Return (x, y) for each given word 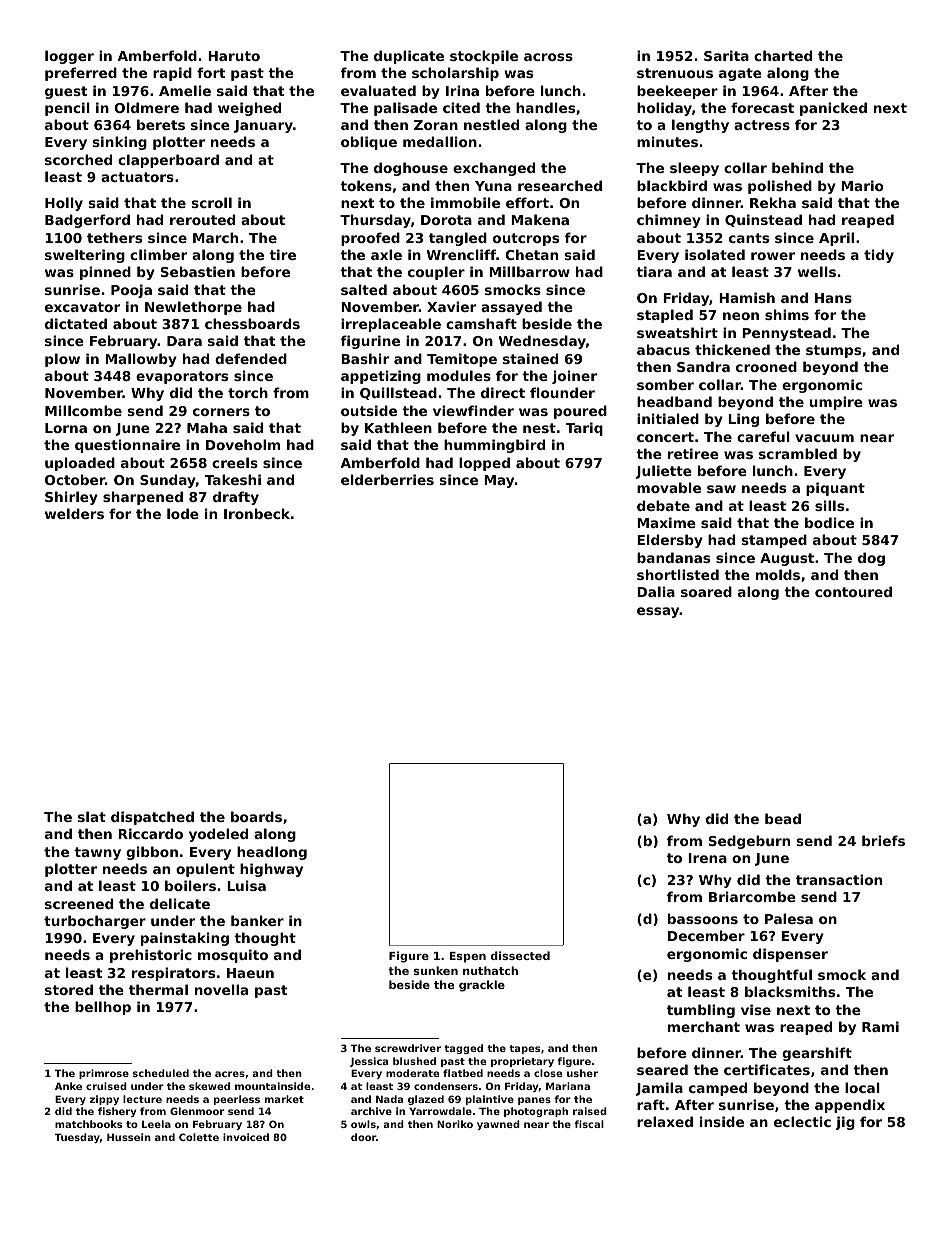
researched (560, 185)
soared (706, 591)
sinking (120, 143)
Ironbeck (257, 513)
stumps (833, 351)
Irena (707, 858)
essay (658, 612)
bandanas (673, 557)
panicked (833, 109)
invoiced (246, 1137)
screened (79, 903)
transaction (839, 879)
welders (74, 513)
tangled (458, 239)
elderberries (387, 479)
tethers (114, 237)
